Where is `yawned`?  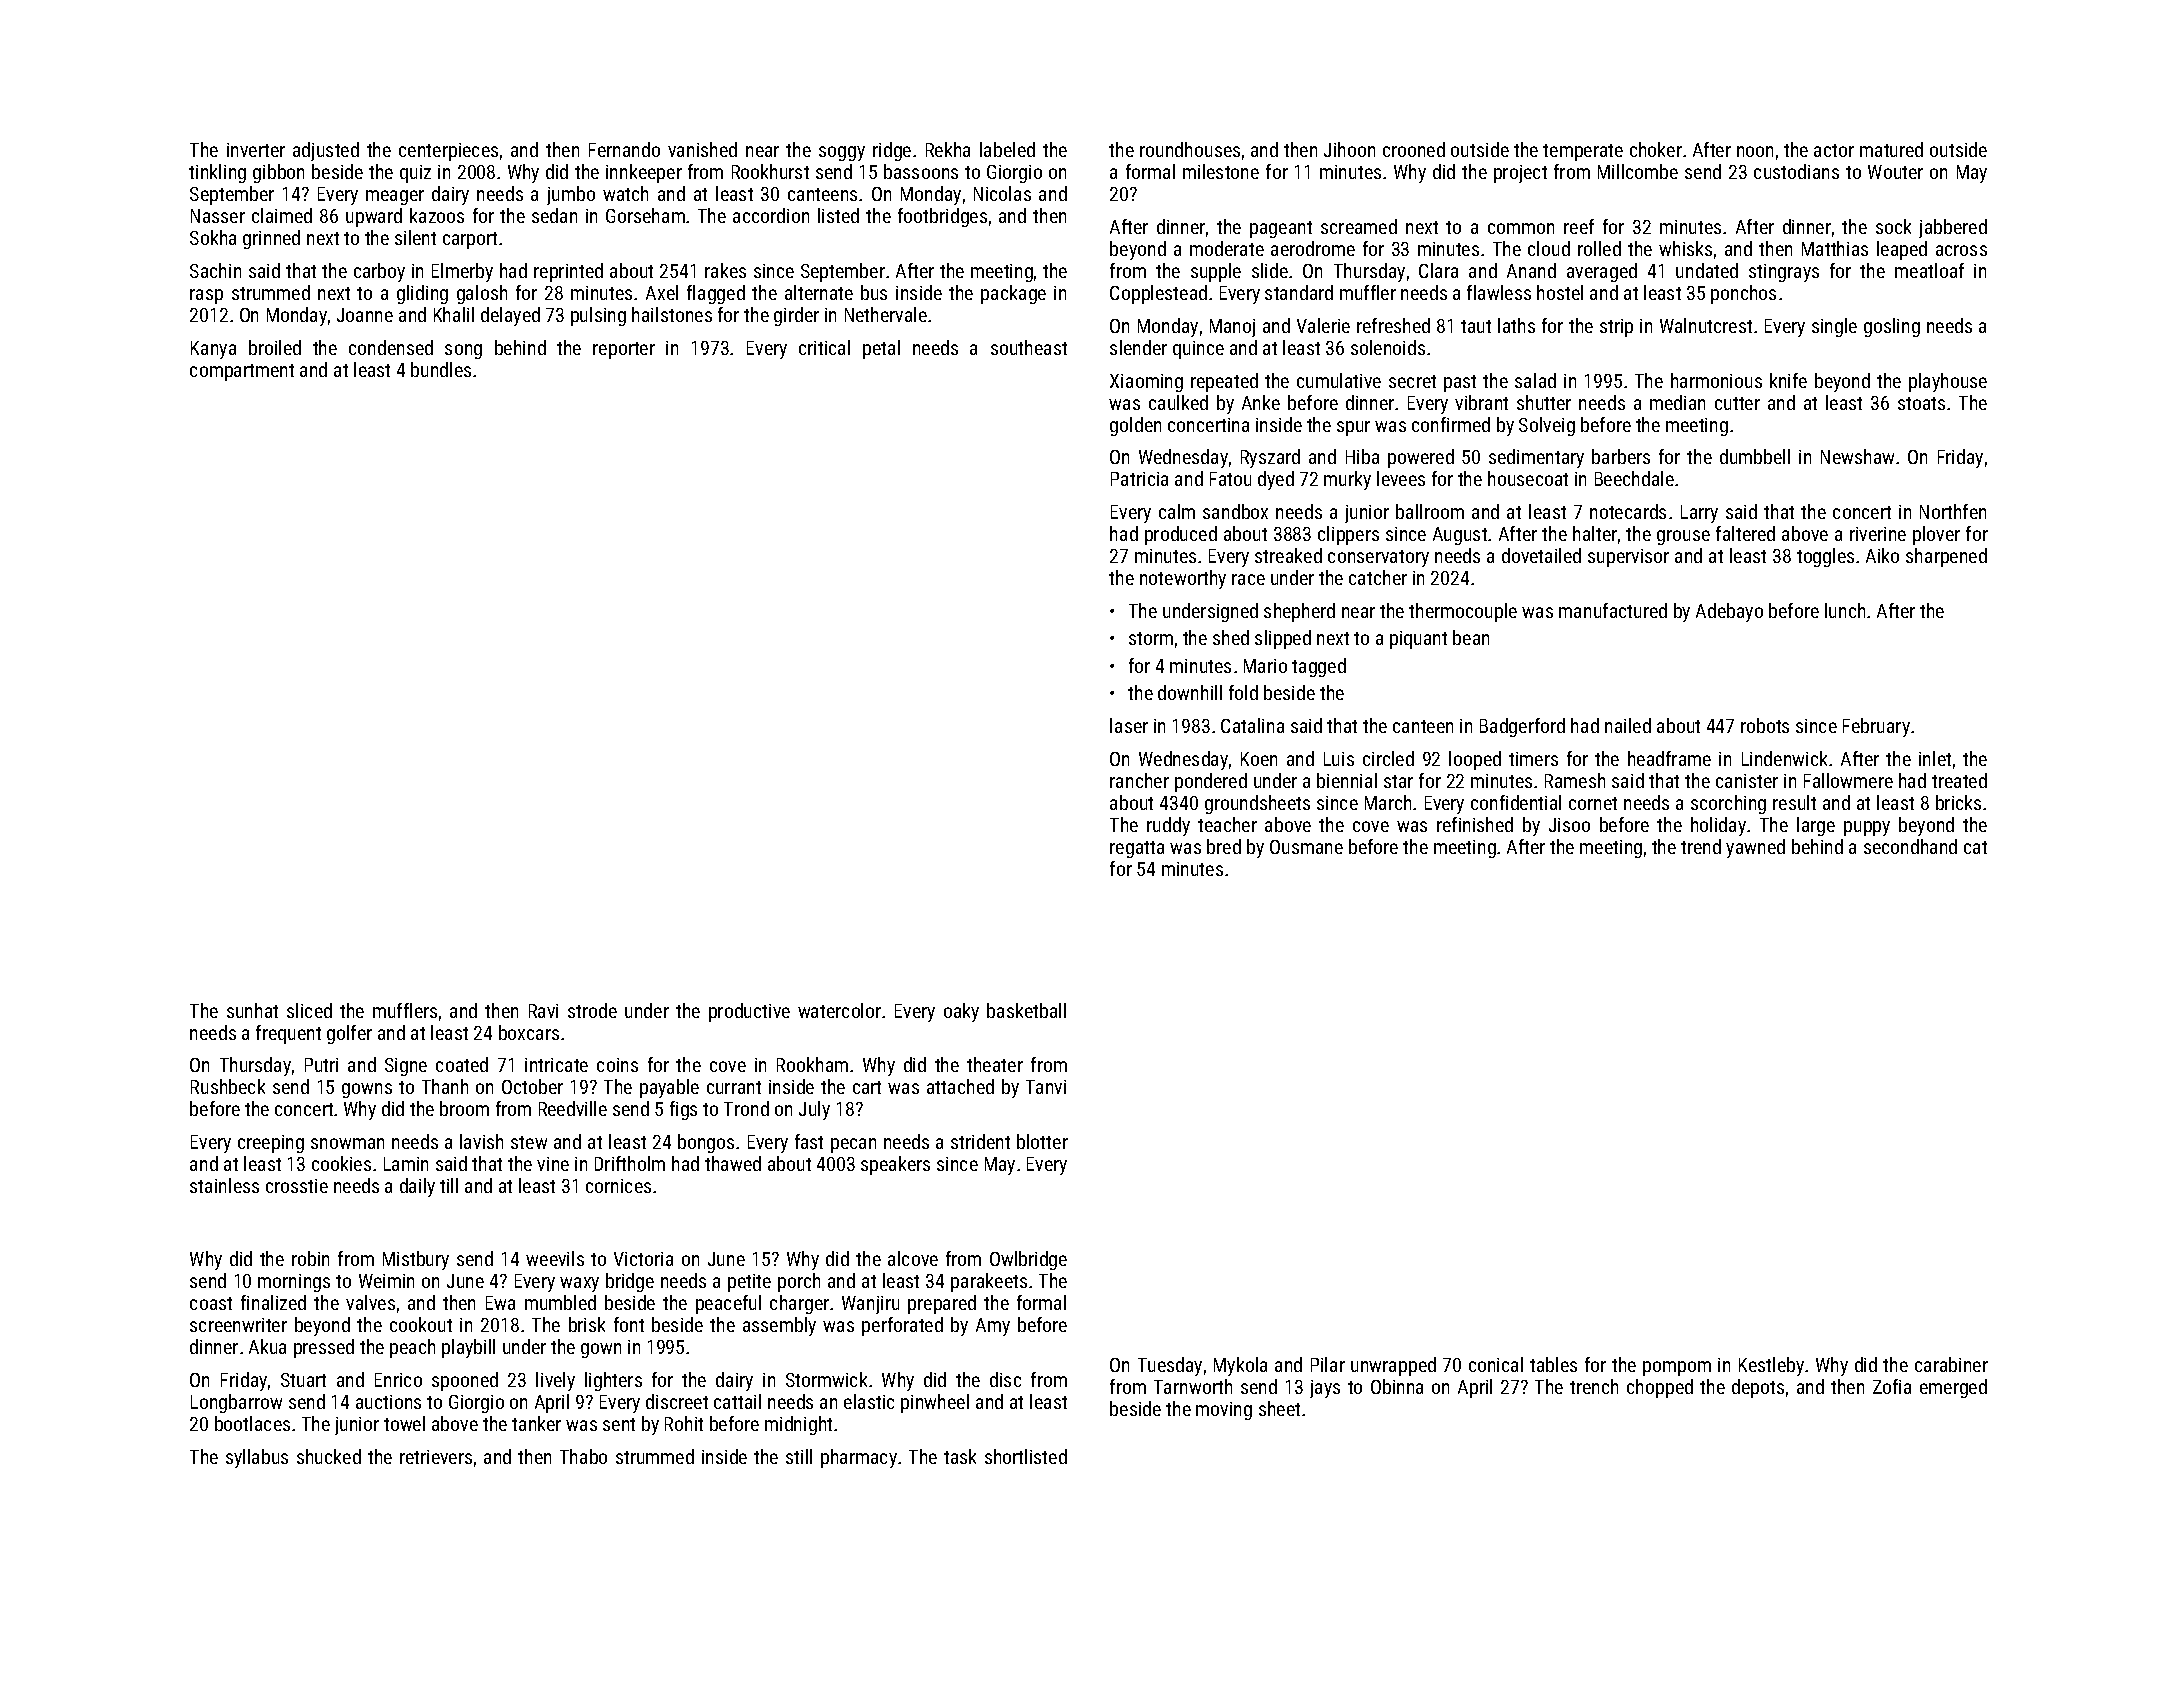 yawned is located at coordinates (1755, 848).
